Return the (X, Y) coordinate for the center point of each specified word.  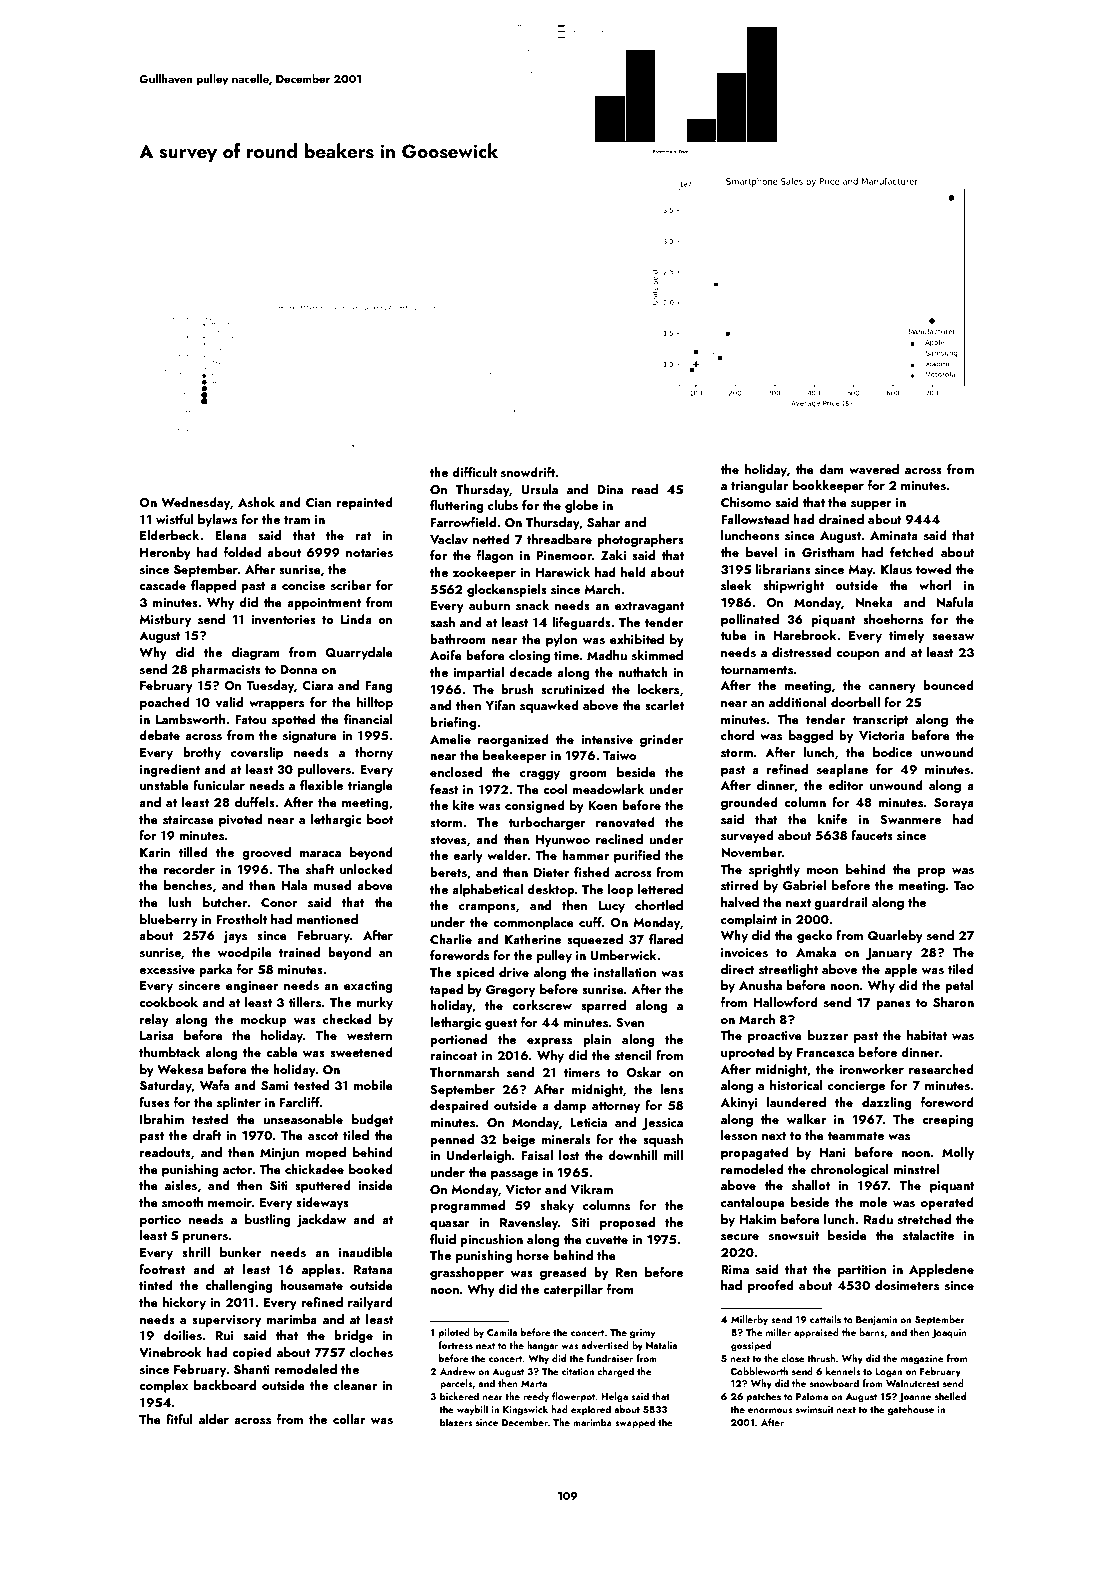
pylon (562, 640)
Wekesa (180, 1069)
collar (349, 1419)
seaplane (842, 770)
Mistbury (165, 620)
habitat (927, 1035)
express (549, 1042)
